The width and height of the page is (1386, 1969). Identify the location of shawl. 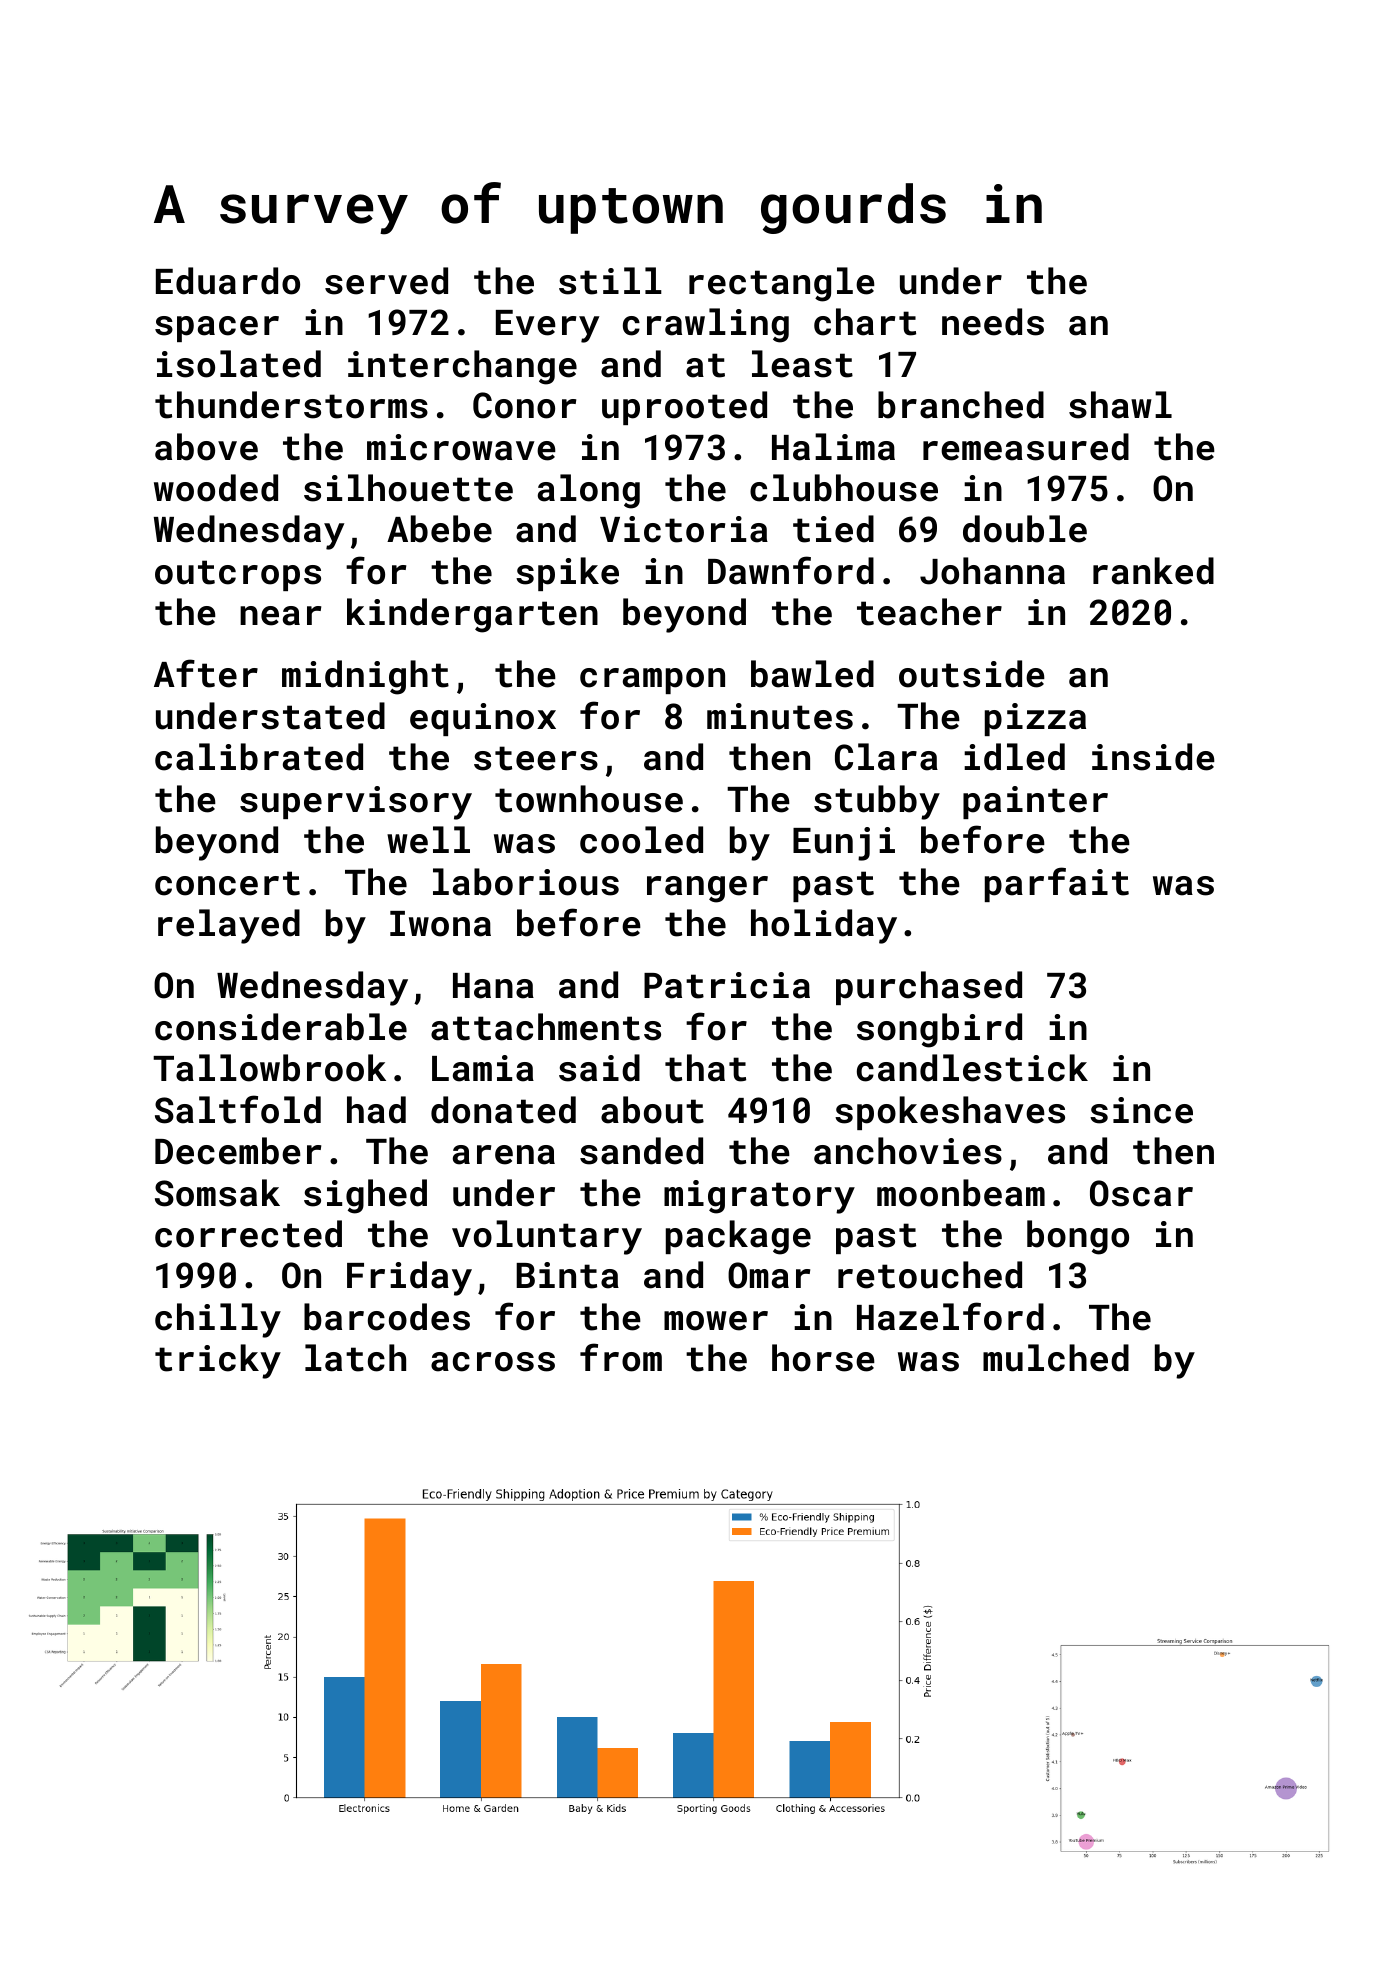
(1120, 405).
